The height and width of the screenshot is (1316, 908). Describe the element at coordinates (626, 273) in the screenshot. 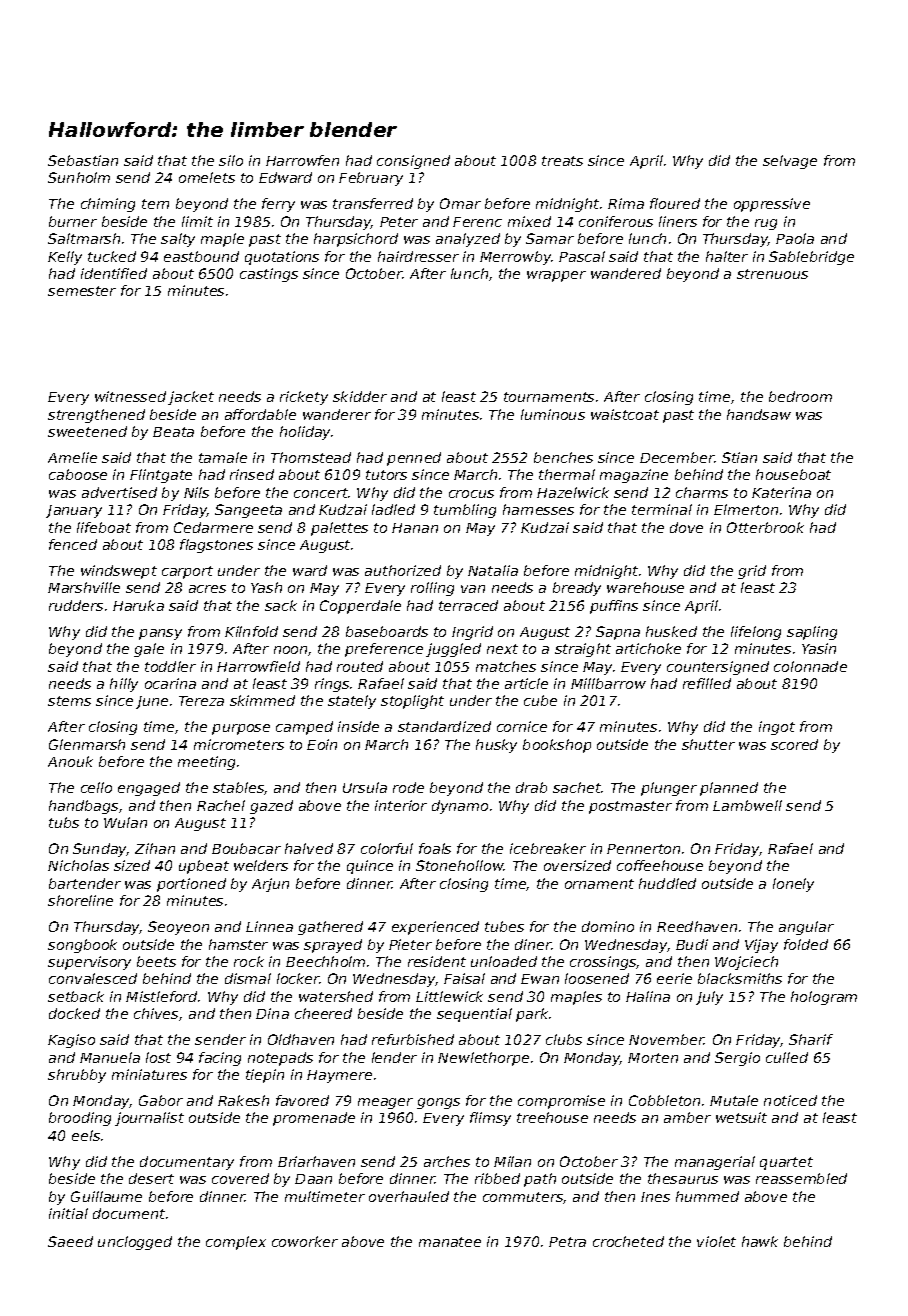

I see `wandered` at that location.
